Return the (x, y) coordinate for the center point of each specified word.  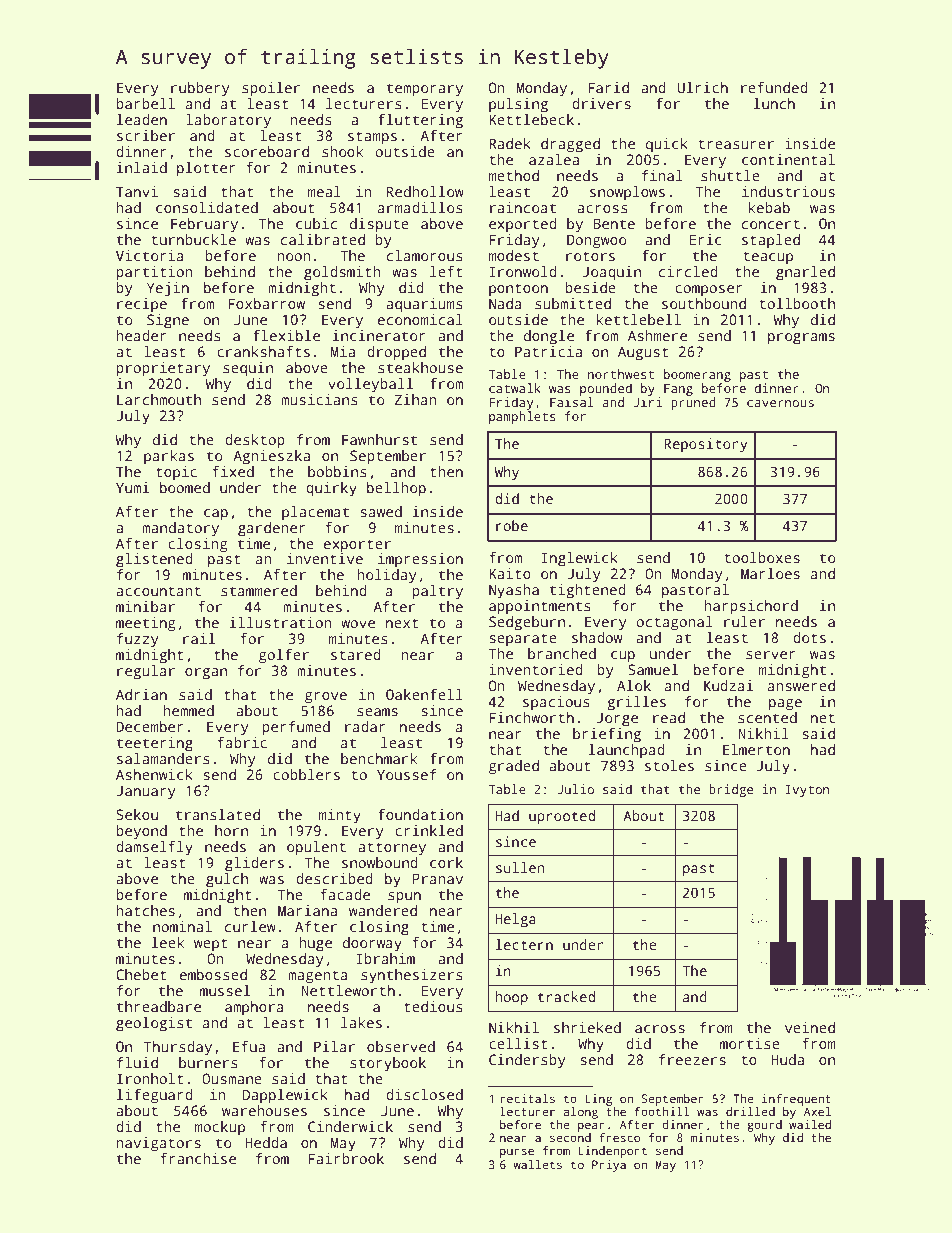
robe (512, 525)
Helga (515, 920)
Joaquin (611, 273)
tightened (588, 591)
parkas (169, 457)
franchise (198, 1158)
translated (218, 814)
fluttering (420, 121)
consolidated (207, 207)
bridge (731, 790)
